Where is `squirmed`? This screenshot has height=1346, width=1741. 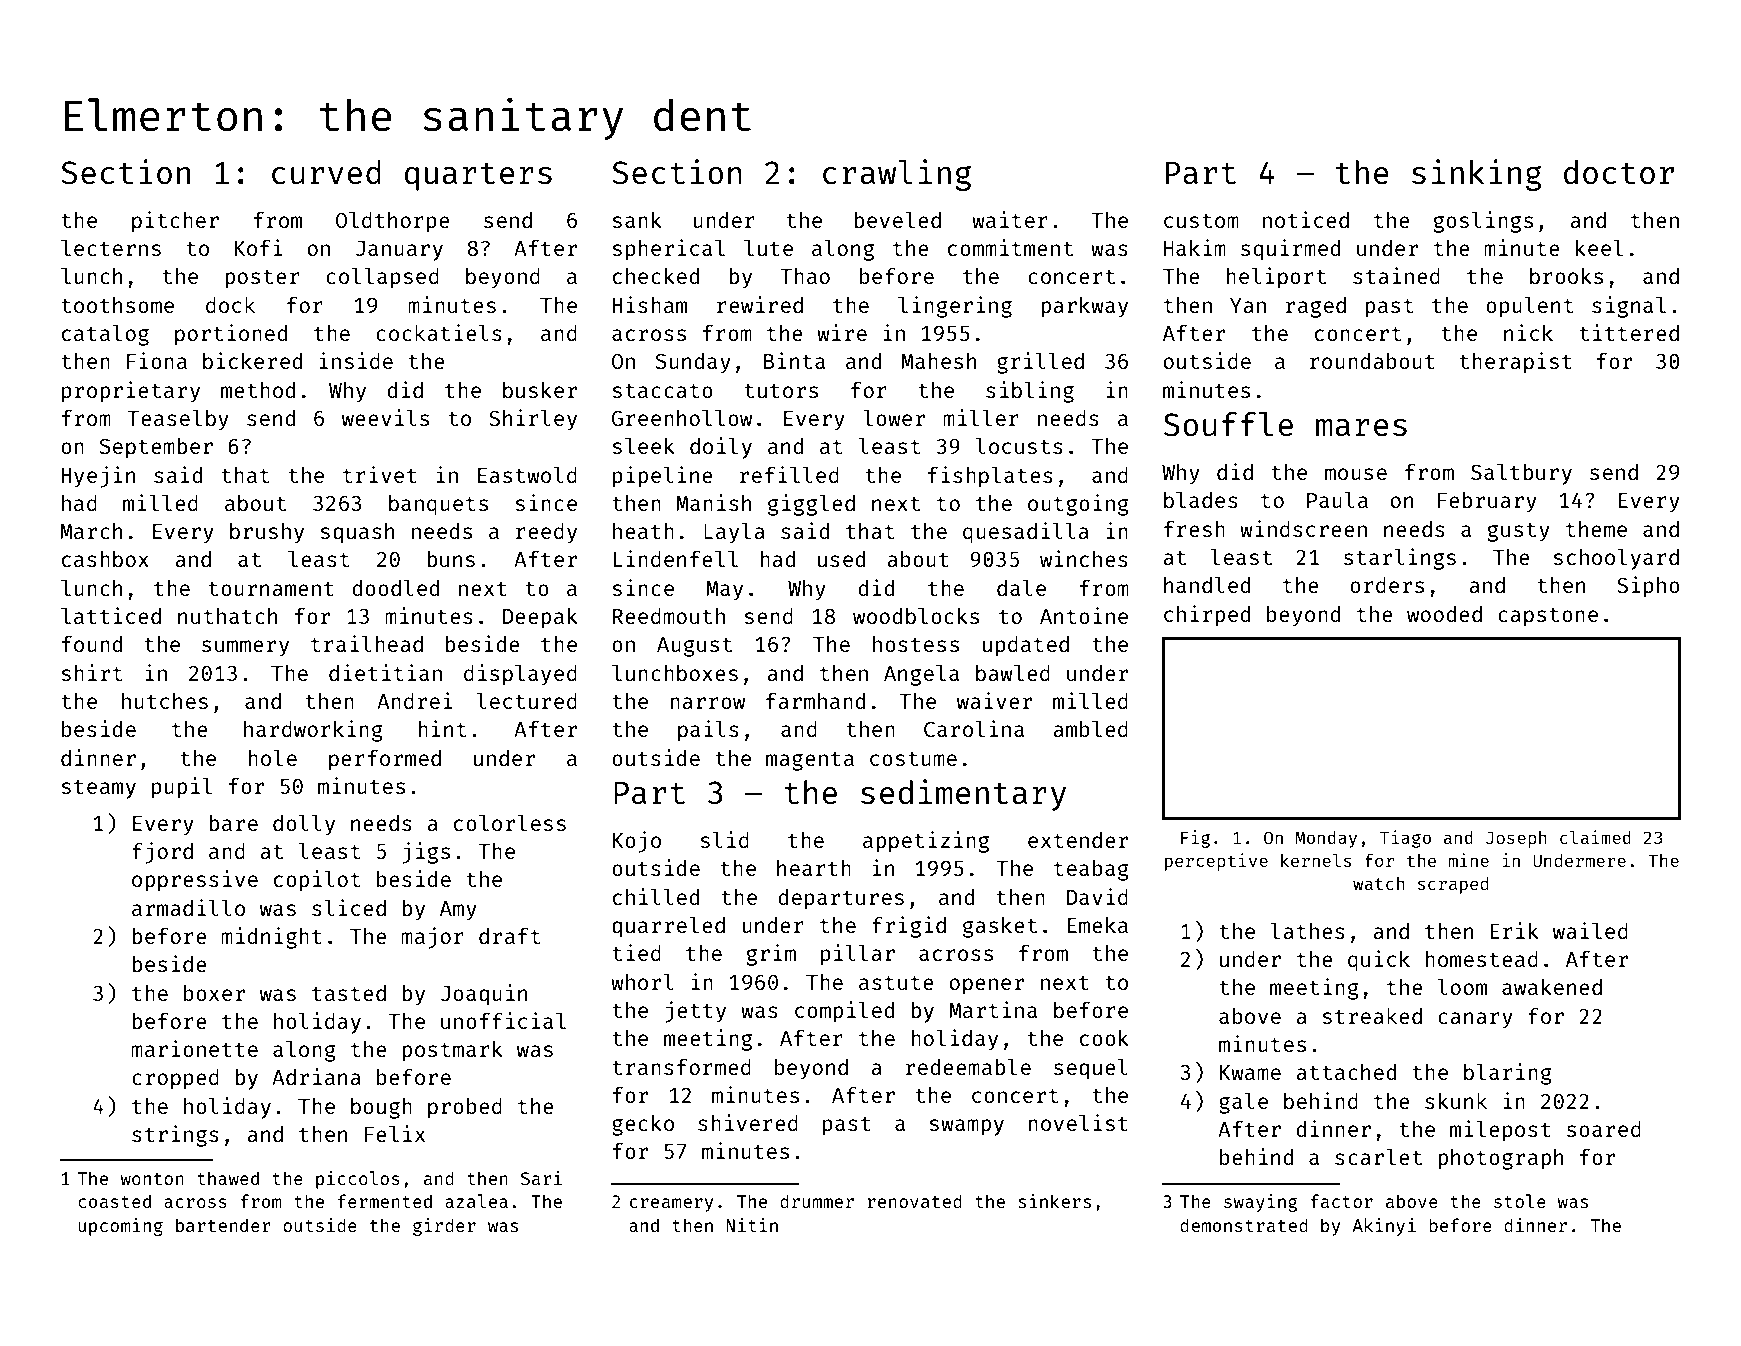
squirmed is located at coordinates (1290, 250).
